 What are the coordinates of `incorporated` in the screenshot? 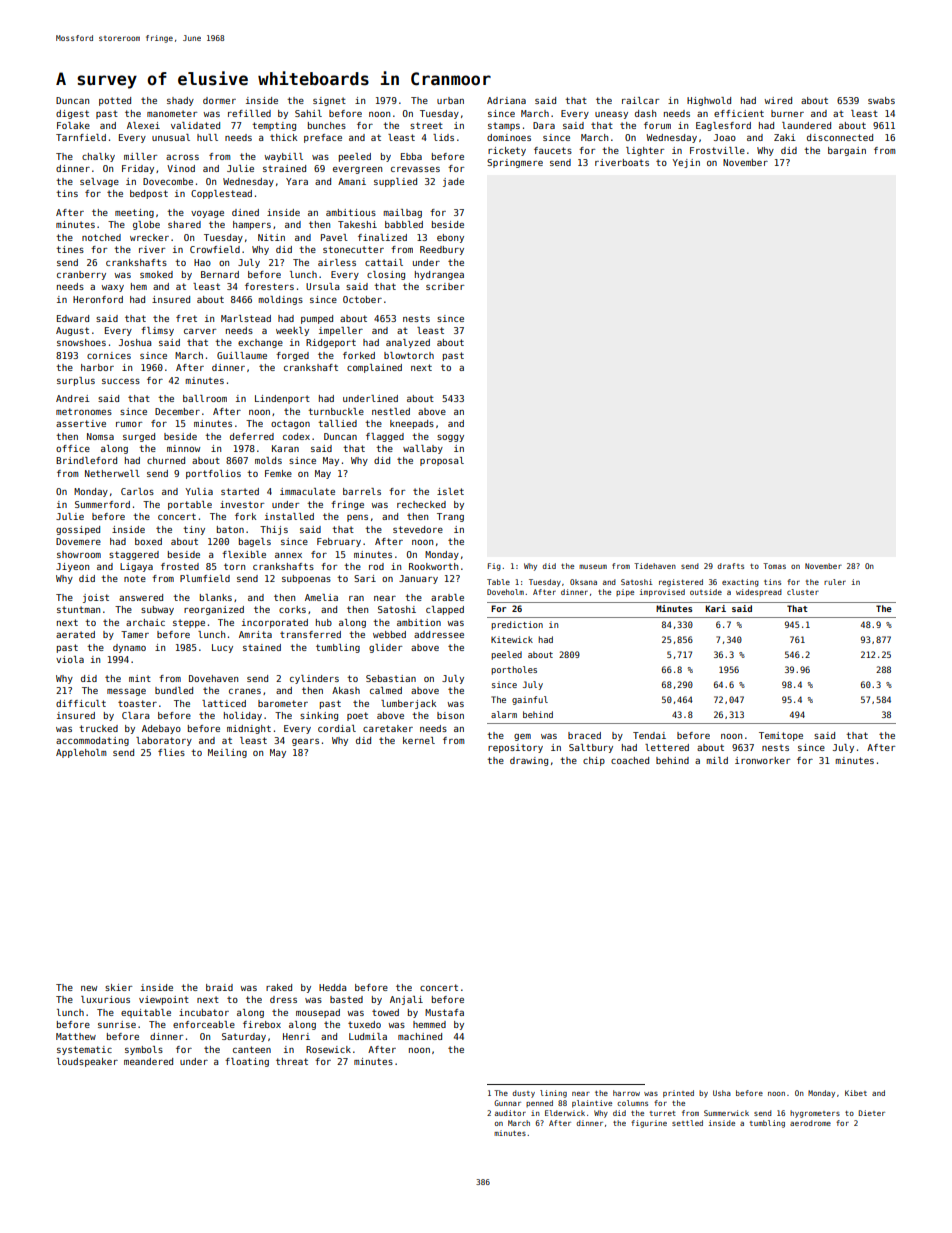 It's located at (275, 623).
